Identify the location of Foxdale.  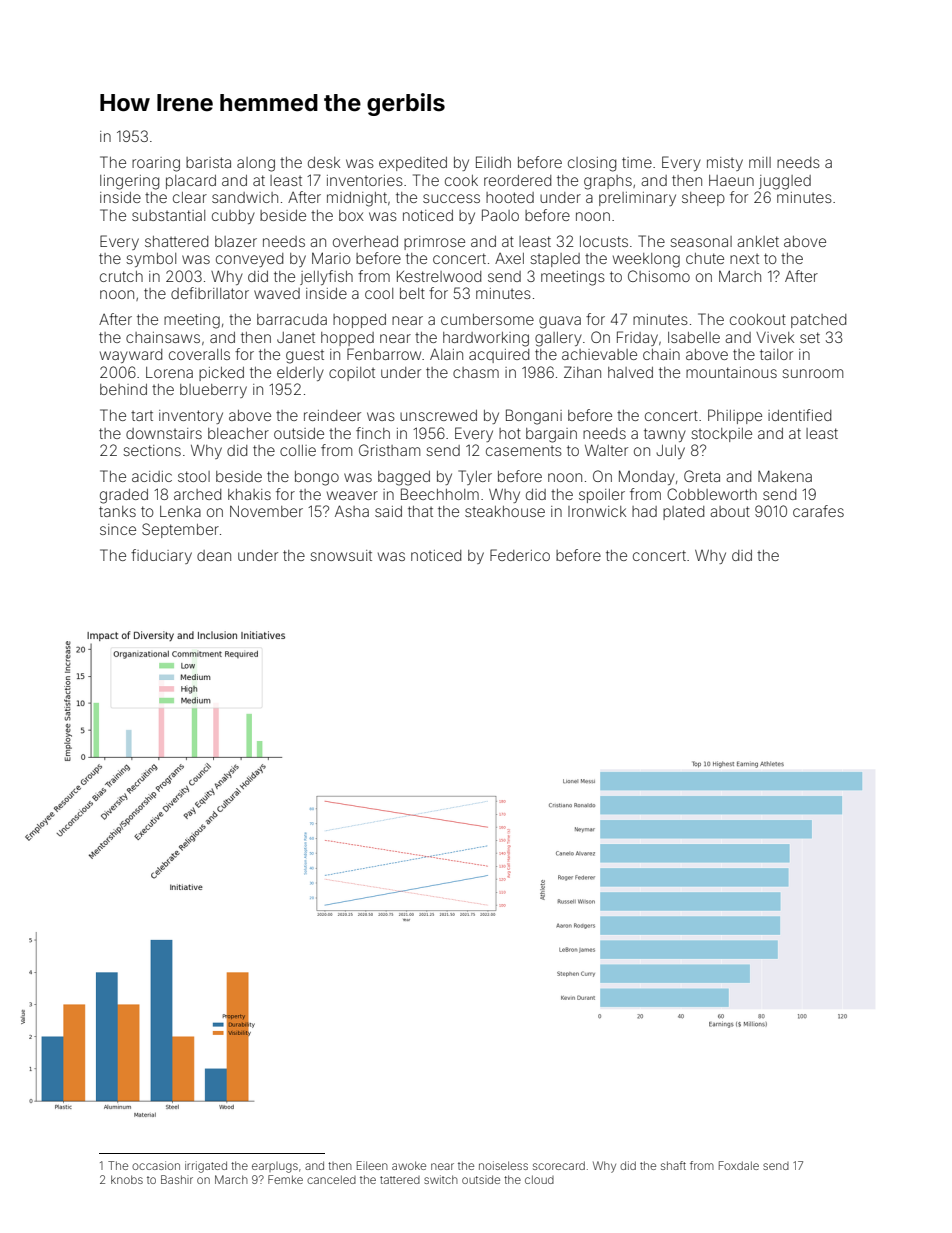
(739, 1165).
